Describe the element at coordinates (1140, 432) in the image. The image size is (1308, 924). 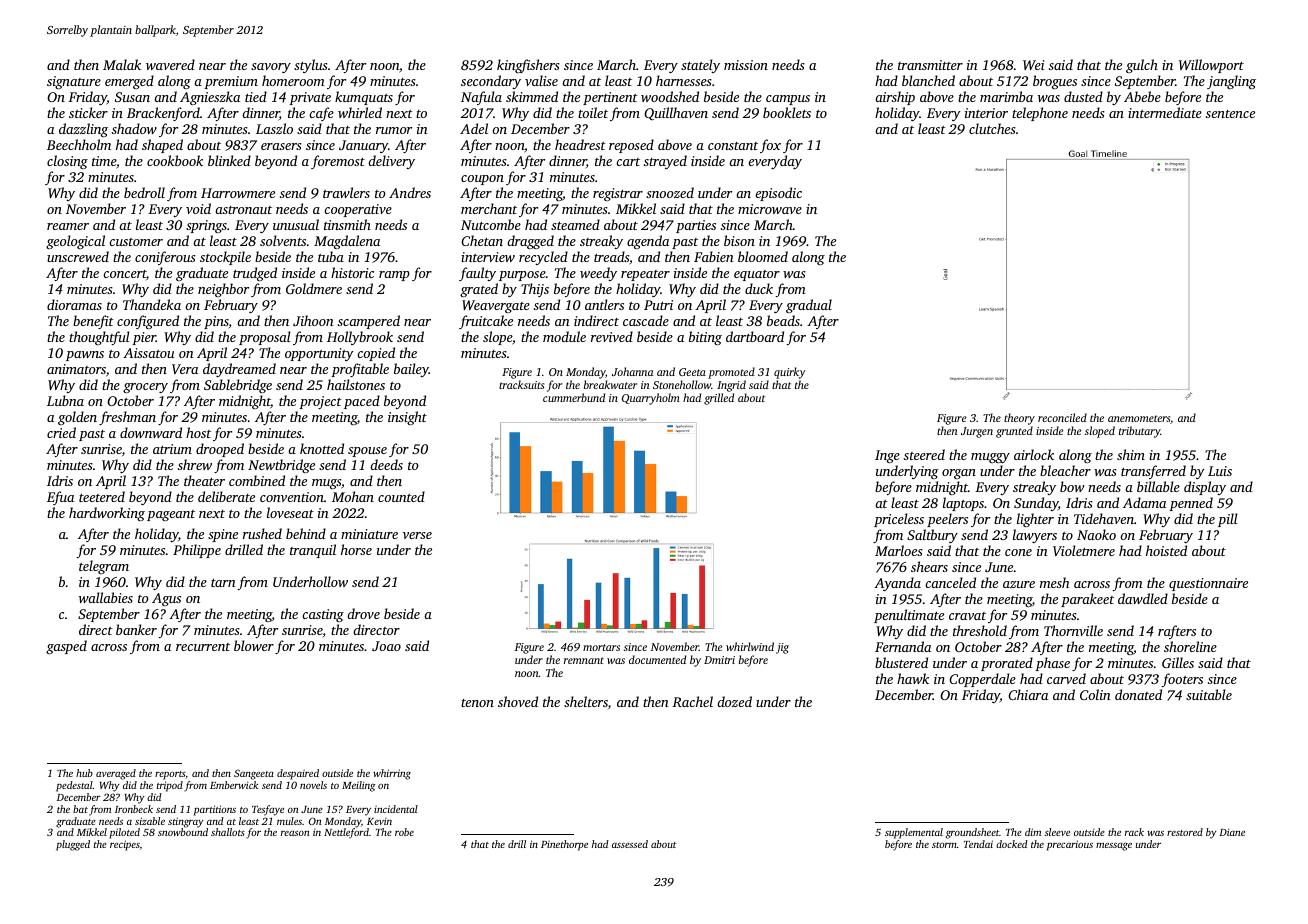
I see `tributary` at that location.
